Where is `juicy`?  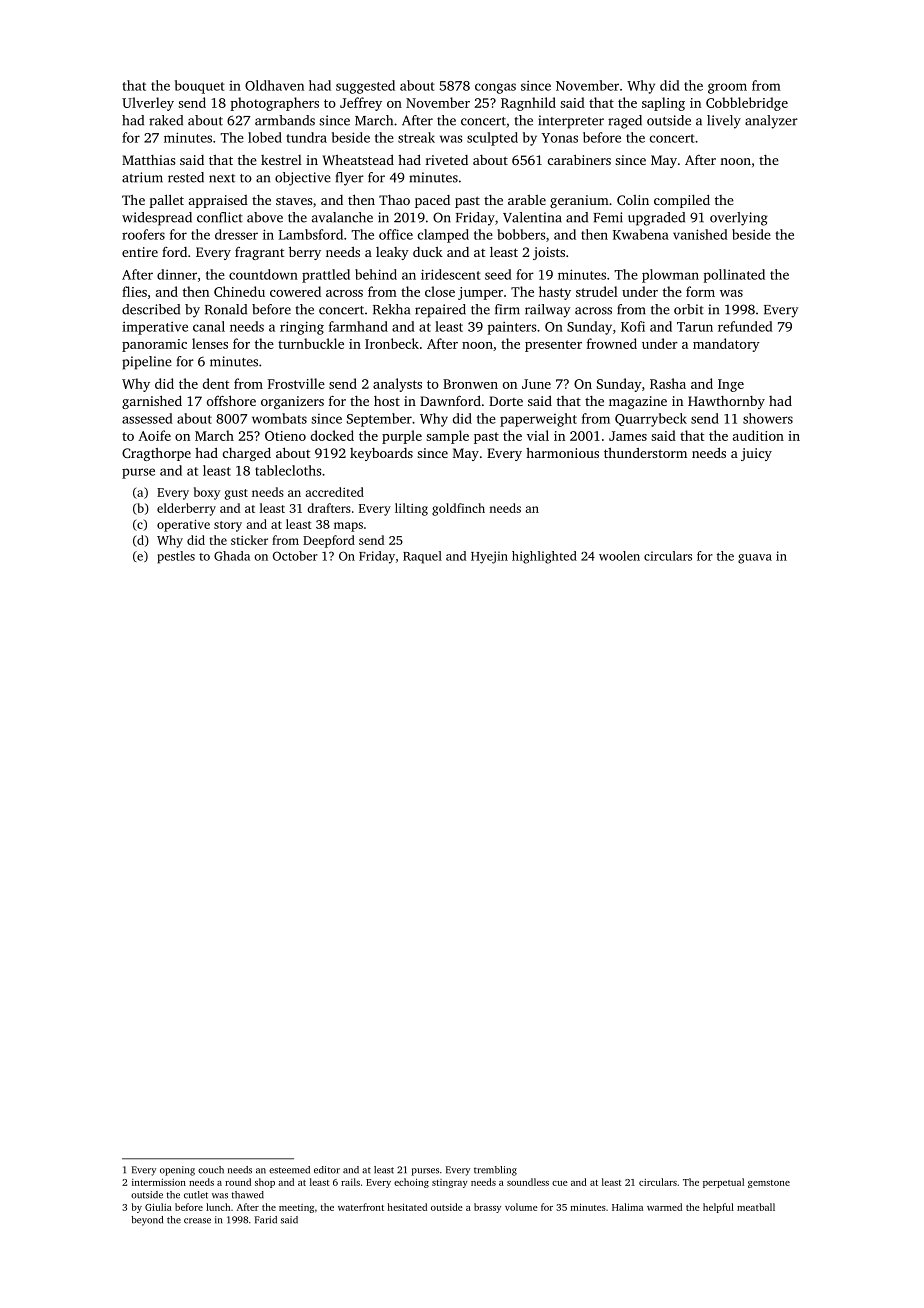 juicy is located at coordinates (756, 454).
